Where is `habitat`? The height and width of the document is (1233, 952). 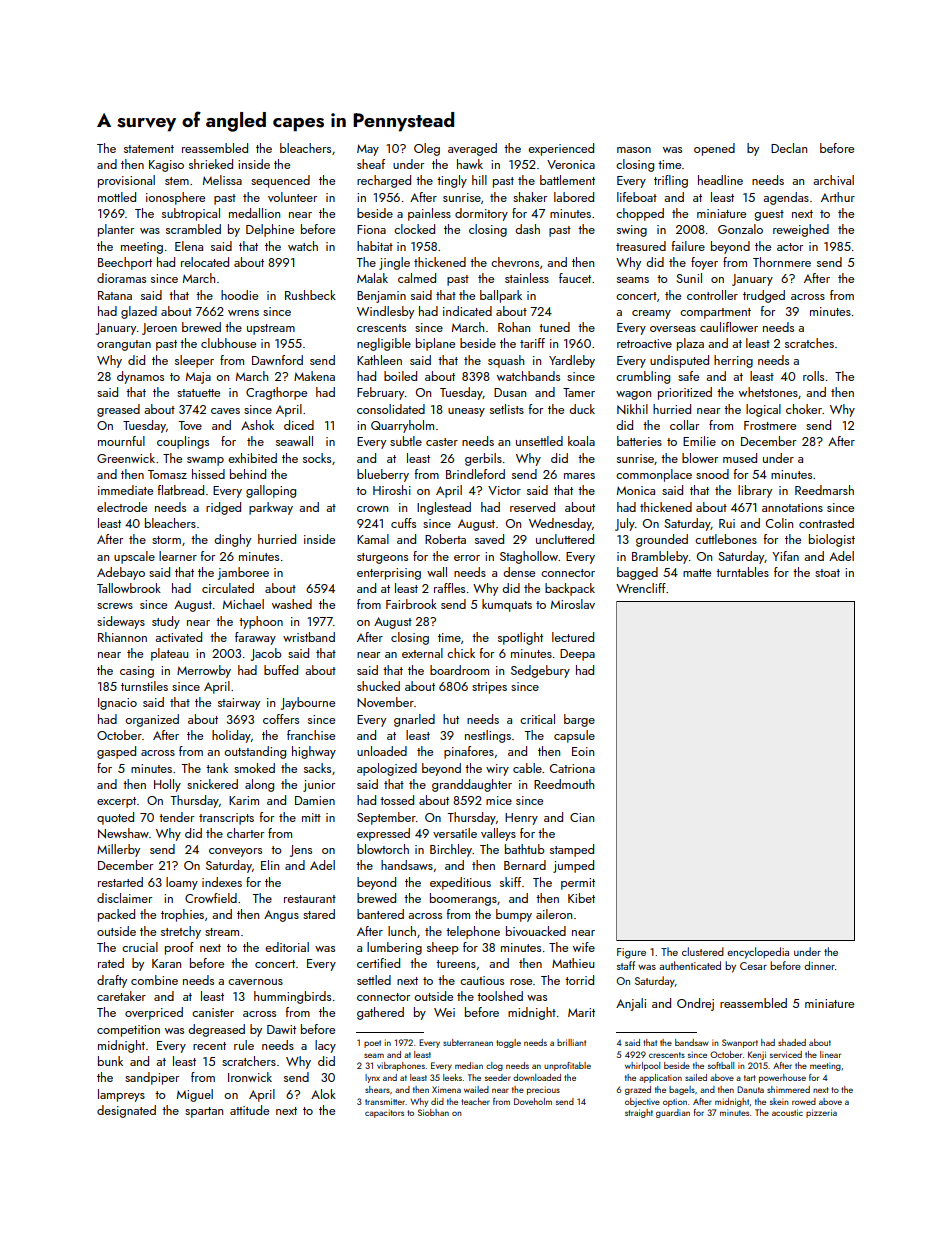
habitat is located at coordinates (375, 246).
